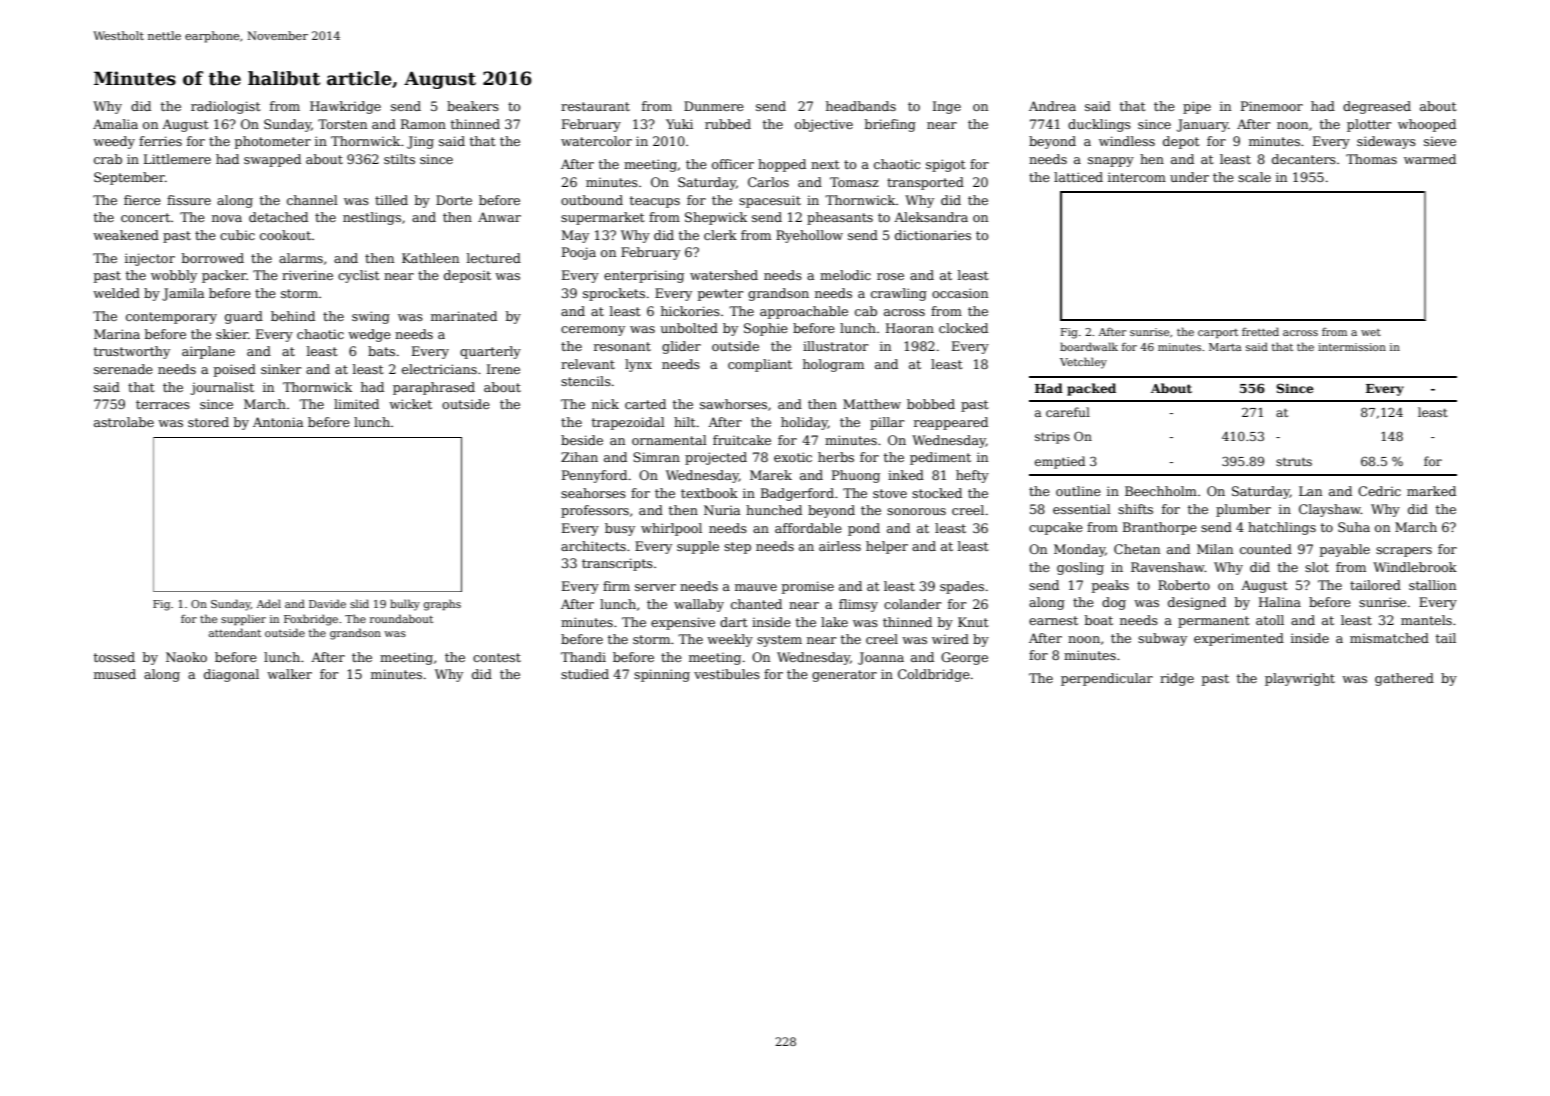 Image resolution: width=1550 pixels, height=1096 pixels. I want to click on restaurant, so click(595, 106).
